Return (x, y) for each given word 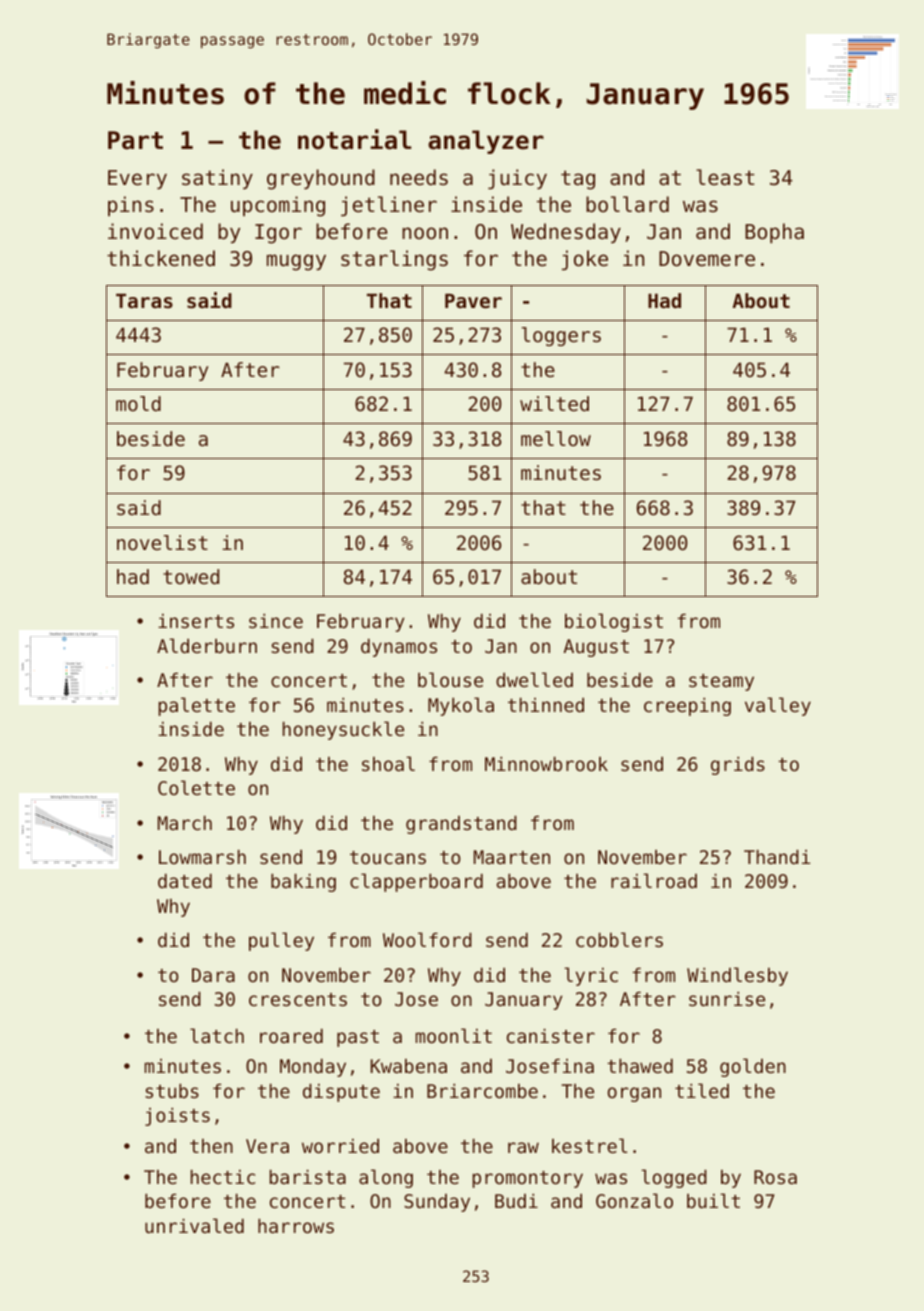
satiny (217, 179)
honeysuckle (343, 730)
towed (191, 577)
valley (778, 706)
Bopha (774, 233)
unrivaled (194, 1225)
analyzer (486, 142)
